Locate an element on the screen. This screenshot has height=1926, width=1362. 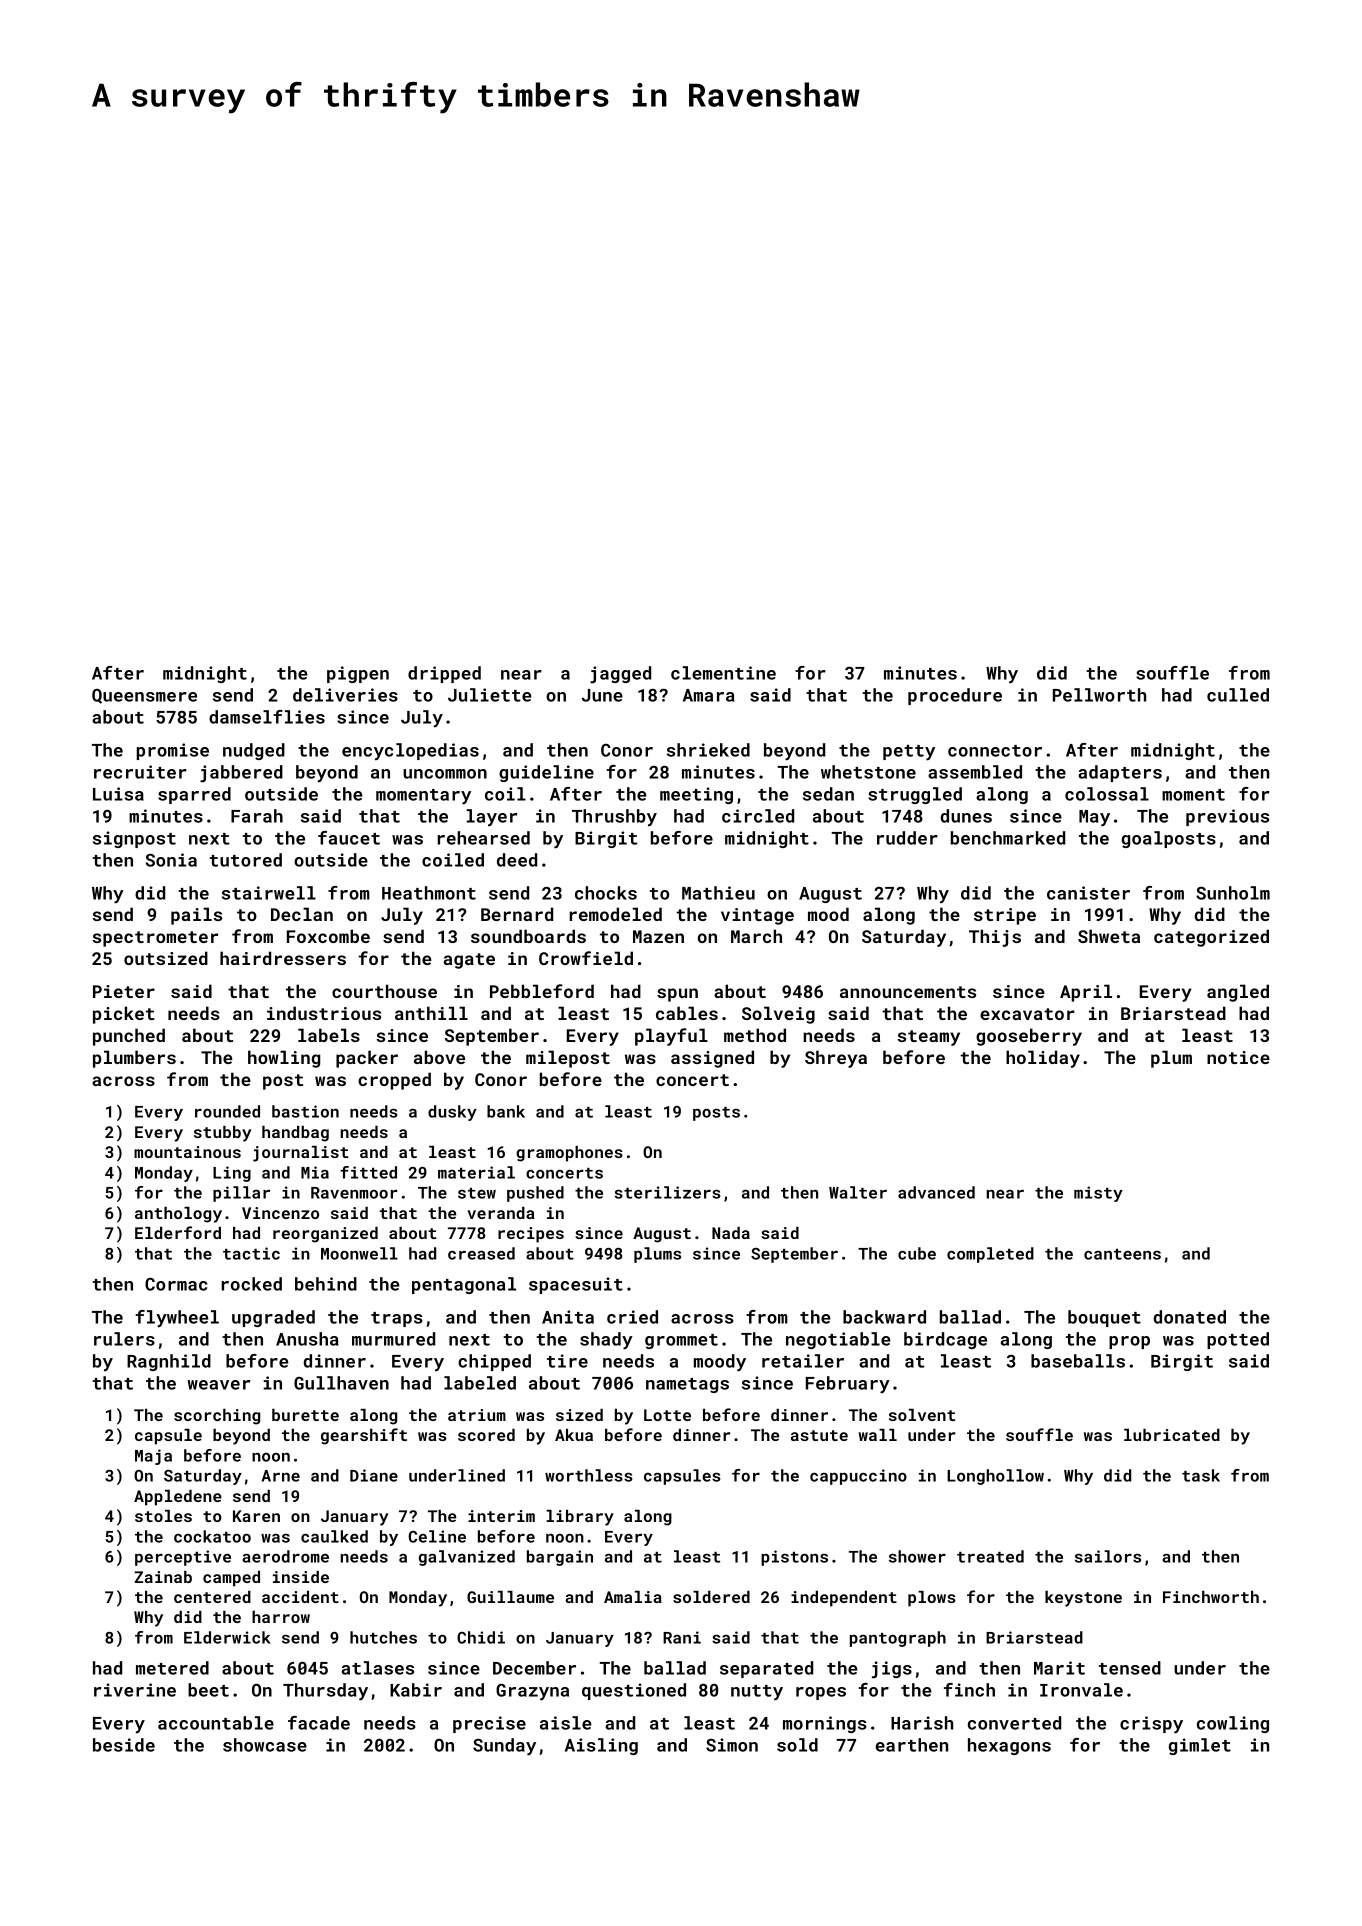
gimlet is located at coordinates (1200, 1746).
